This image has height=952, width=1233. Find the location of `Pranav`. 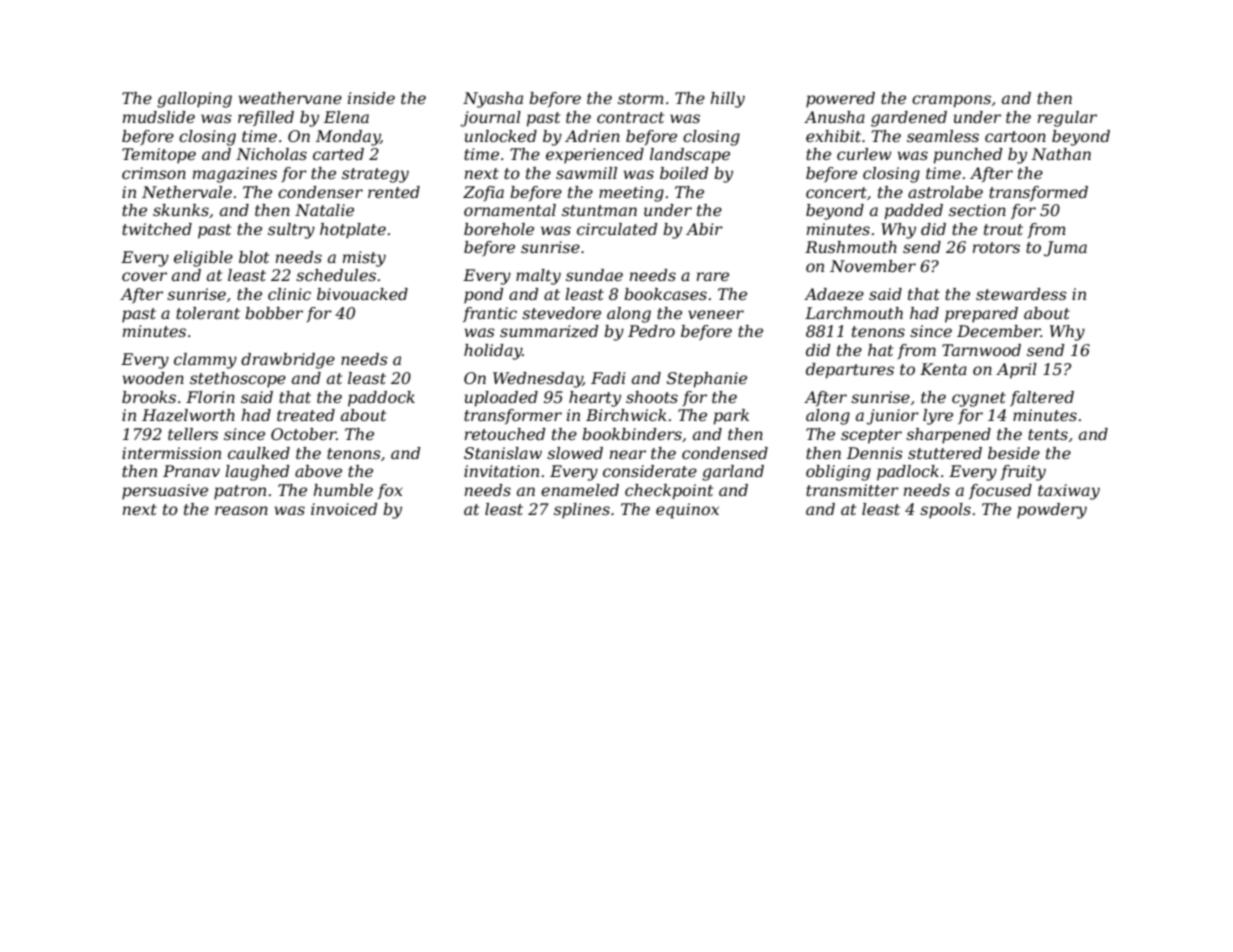

Pranav is located at coordinates (191, 471).
